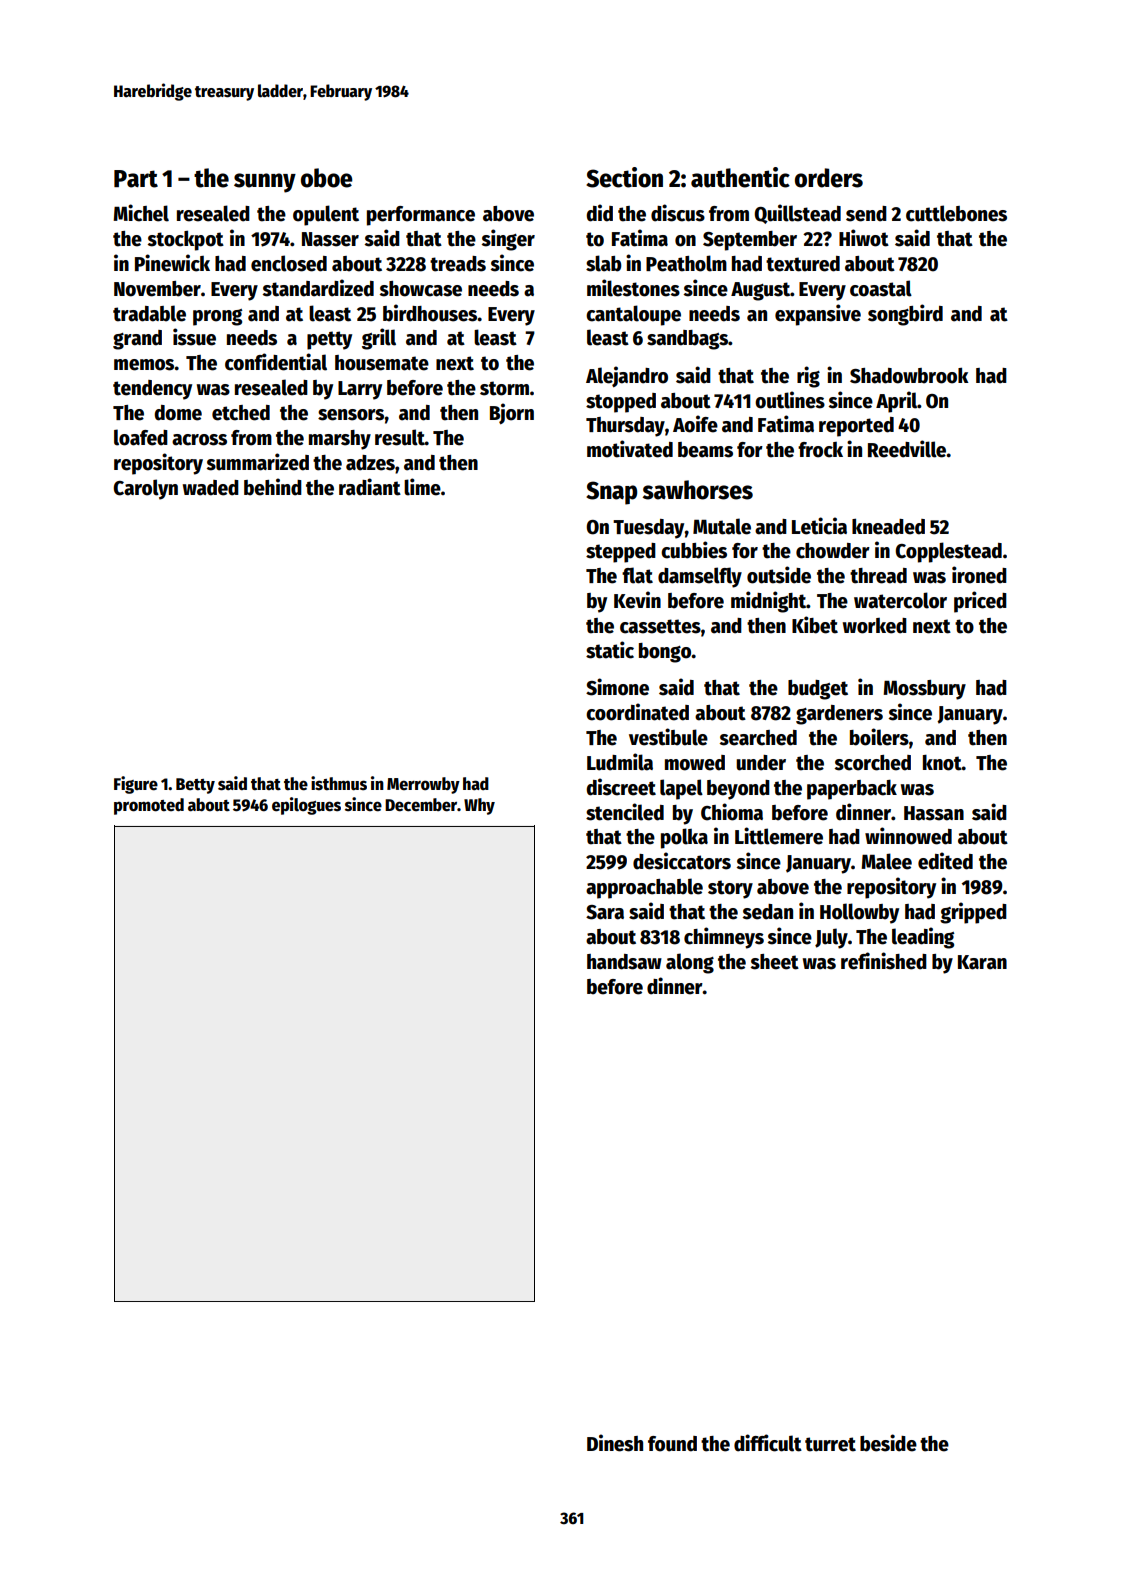 This screenshot has width=1121, height=1592. I want to click on epilogues, so click(306, 806).
